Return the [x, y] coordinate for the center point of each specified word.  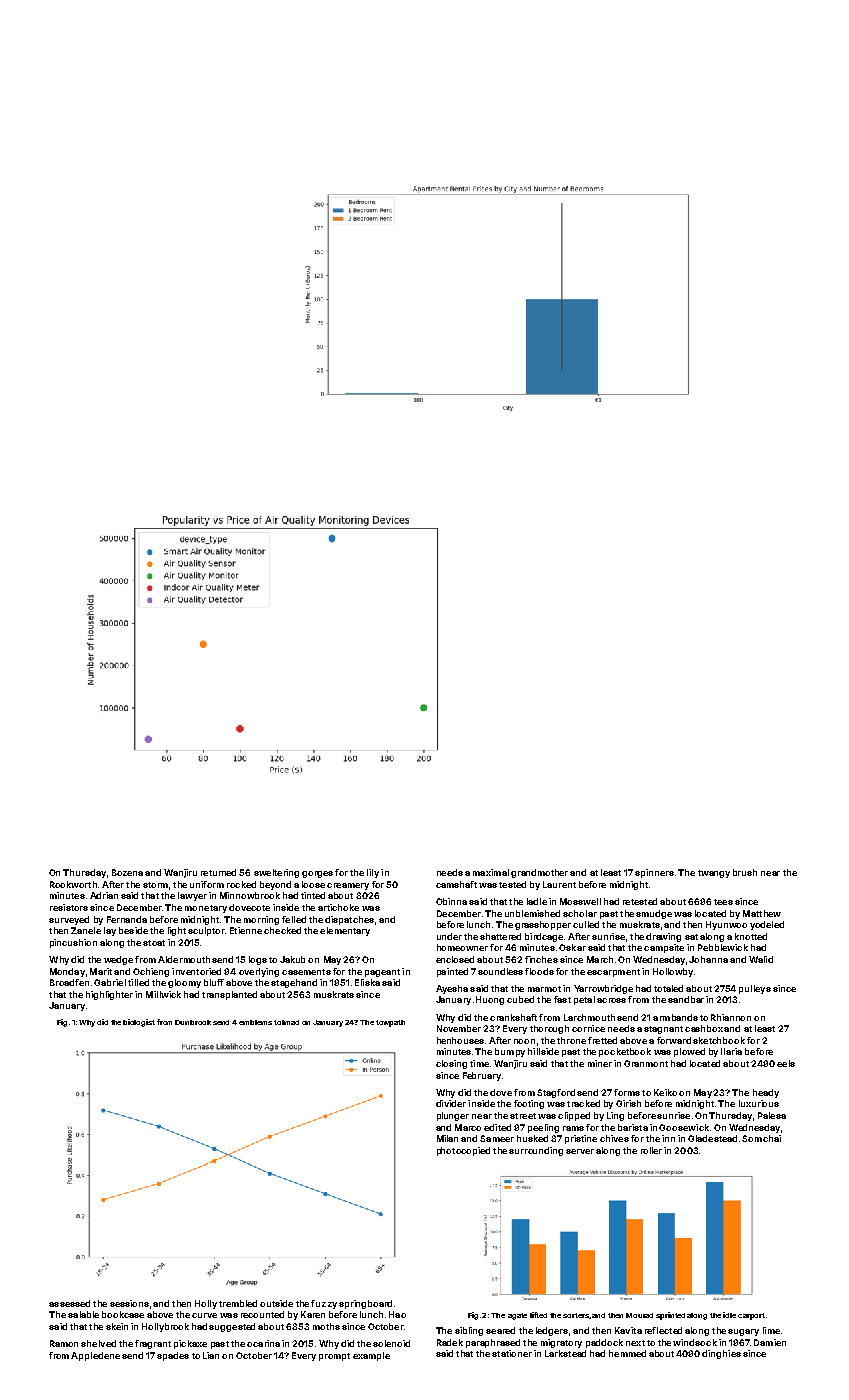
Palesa [772, 1115]
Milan [447, 1138]
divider [451, 1103]
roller [651, 1150]
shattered [500, 936]
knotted [751, 936]
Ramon [64, 1343]
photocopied [463, 1151]
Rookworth [73, 884]
